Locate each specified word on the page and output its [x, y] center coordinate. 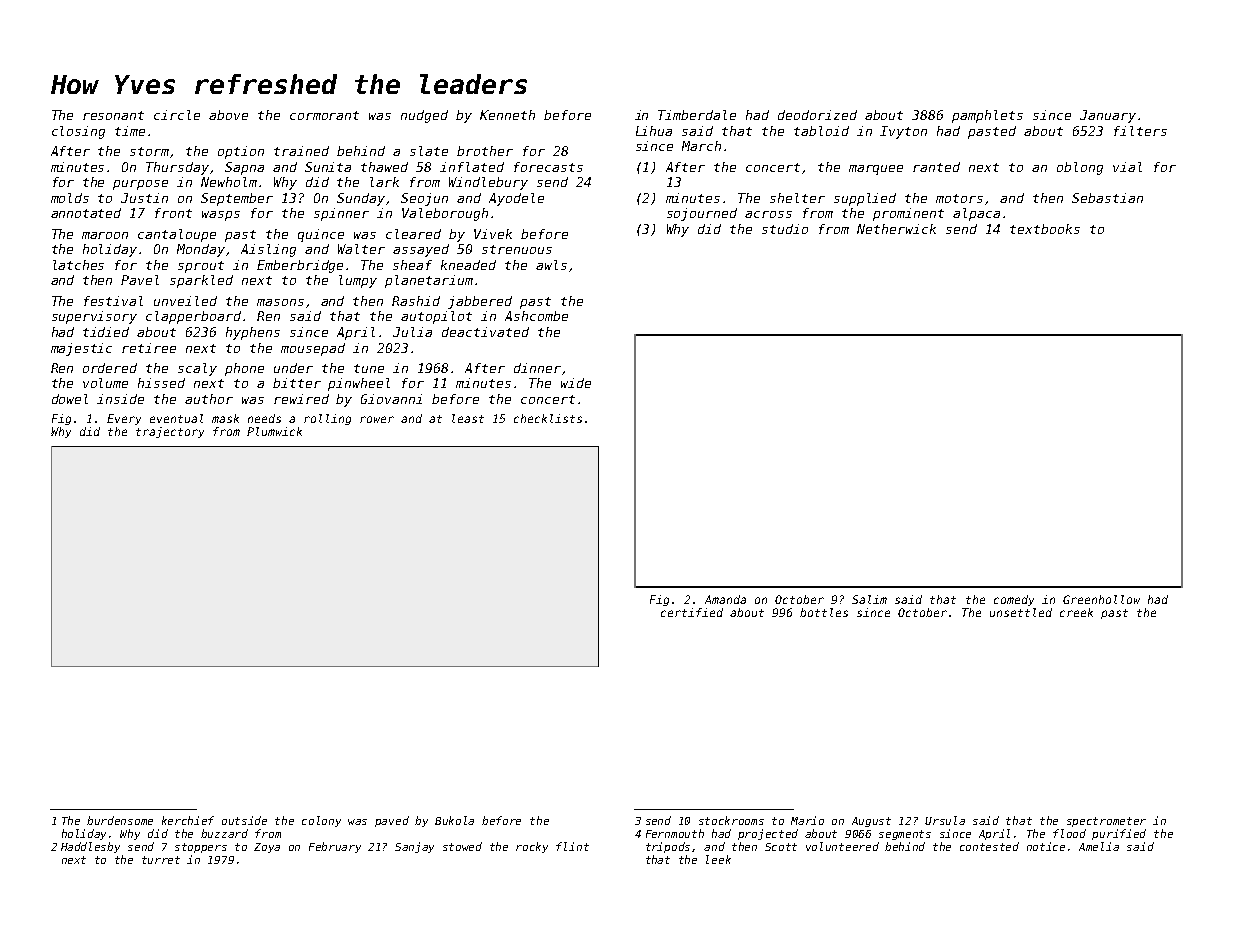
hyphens [253, 333]
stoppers [201, 848]
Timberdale [697, 115]
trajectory [170, 432]
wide [576, 383]
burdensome [120, 820]
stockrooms [731, 820]
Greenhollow [1101, 599]
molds [70, 198]
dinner [537, 368]
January [1108, 116]
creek [1076, 612]
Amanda [725, 599]
